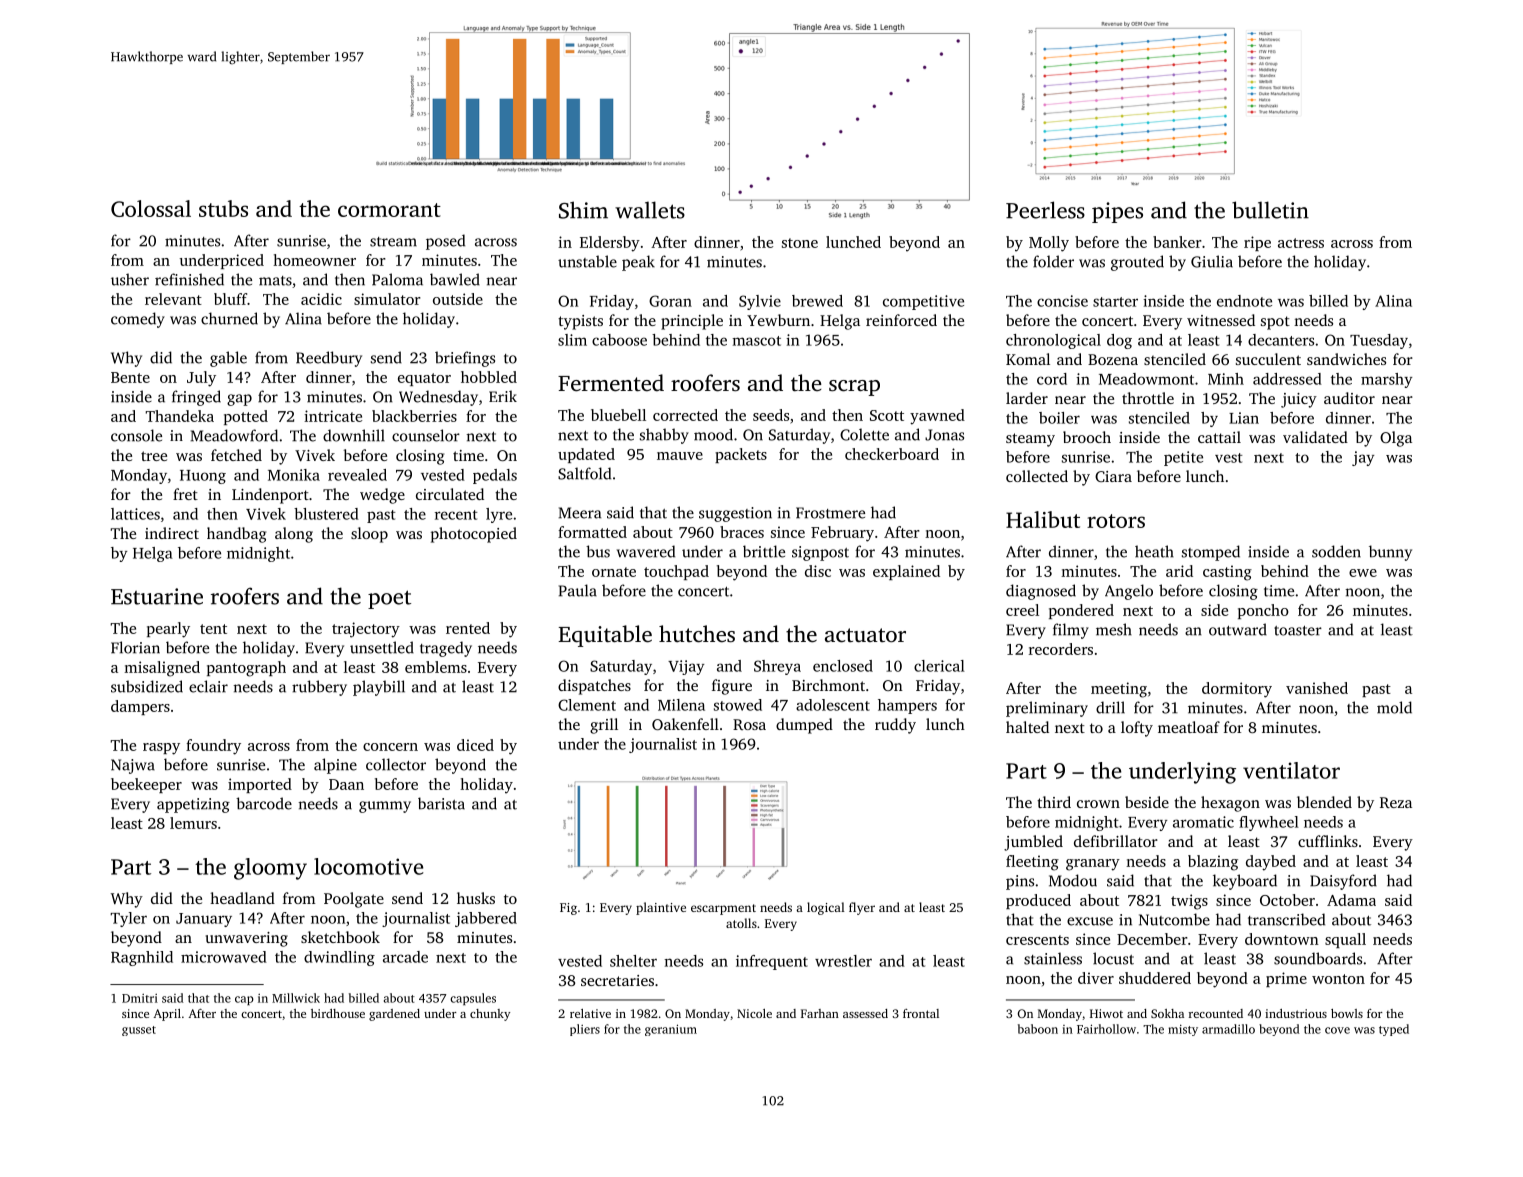  I want to click on acidic, so click(321, 299).
